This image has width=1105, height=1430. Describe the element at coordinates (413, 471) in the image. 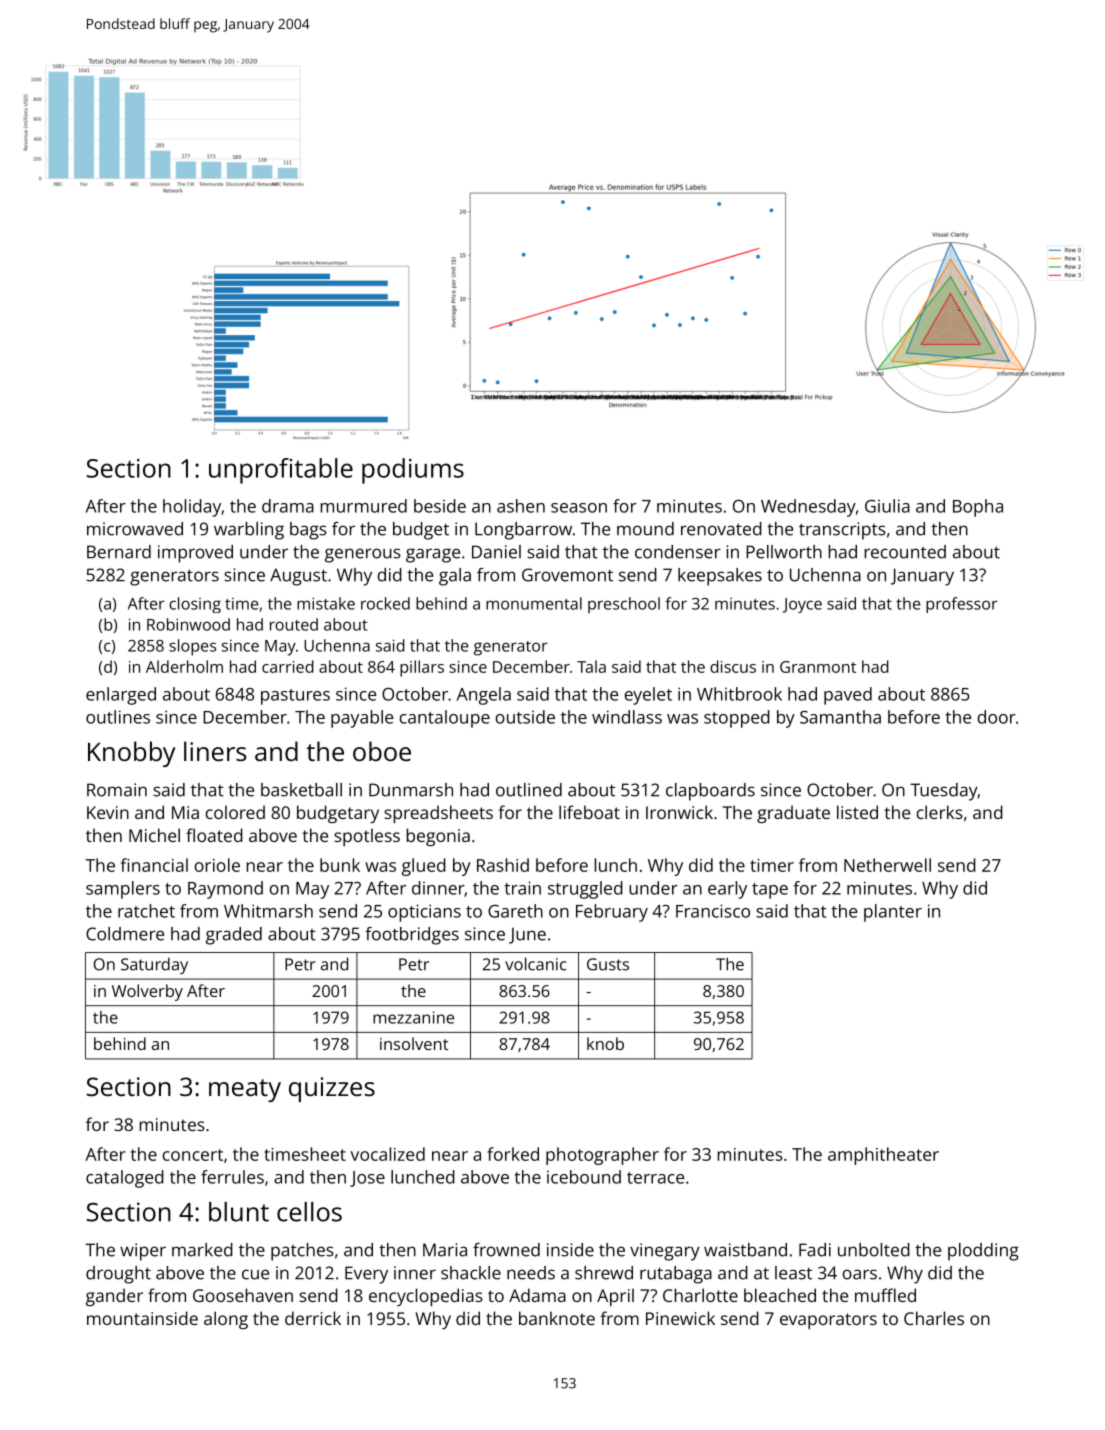

I see `podiums` at that location.
